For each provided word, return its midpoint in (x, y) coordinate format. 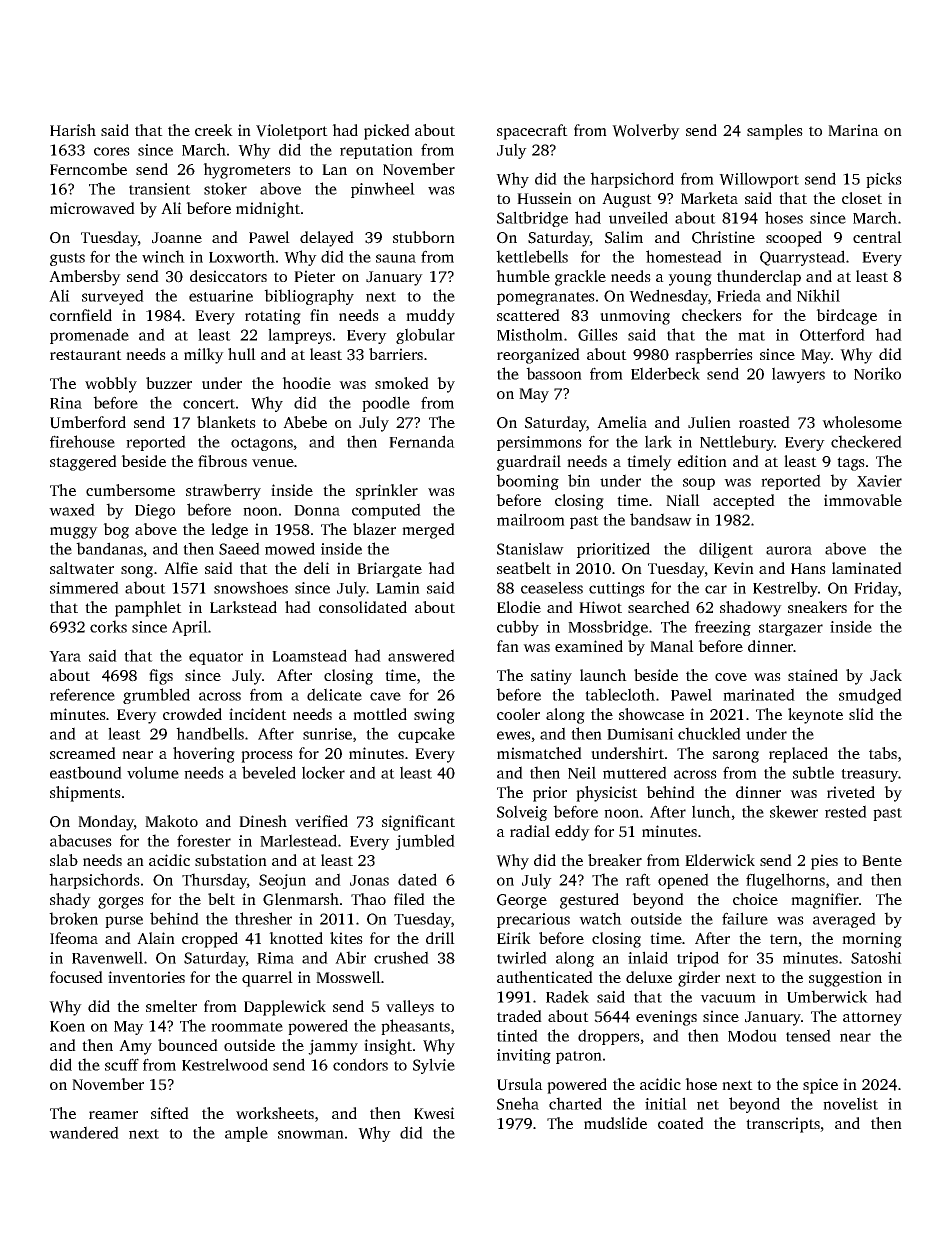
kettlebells (532, 256)
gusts (67, 259)
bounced (188, 1045)
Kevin (734, 568)
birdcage (846, 317)
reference (82, 694)
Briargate (389, 570)
